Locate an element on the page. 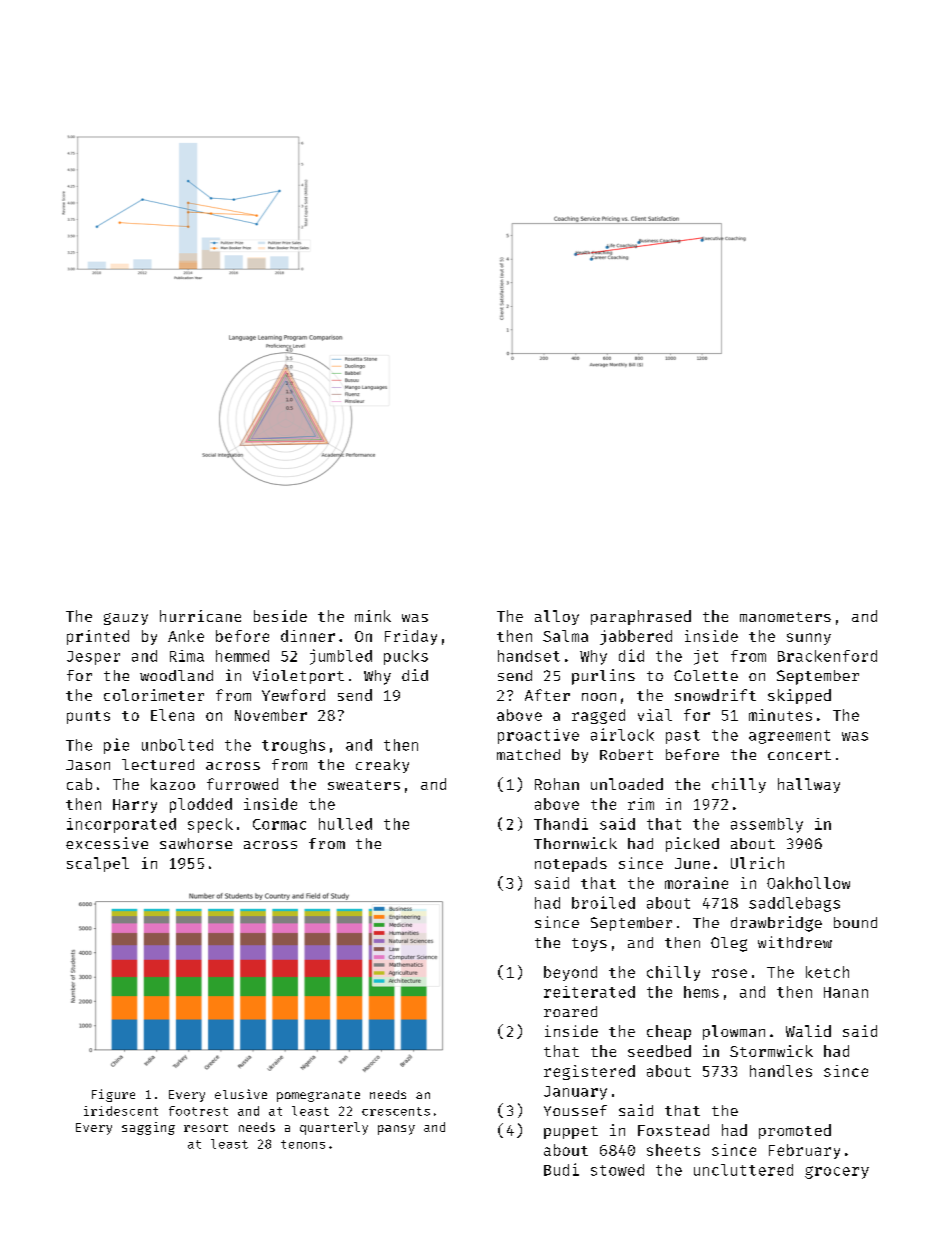 Image resolution: width=952 pixels, height=1233 pixels. skipped is located at coordinates (799, 696).
